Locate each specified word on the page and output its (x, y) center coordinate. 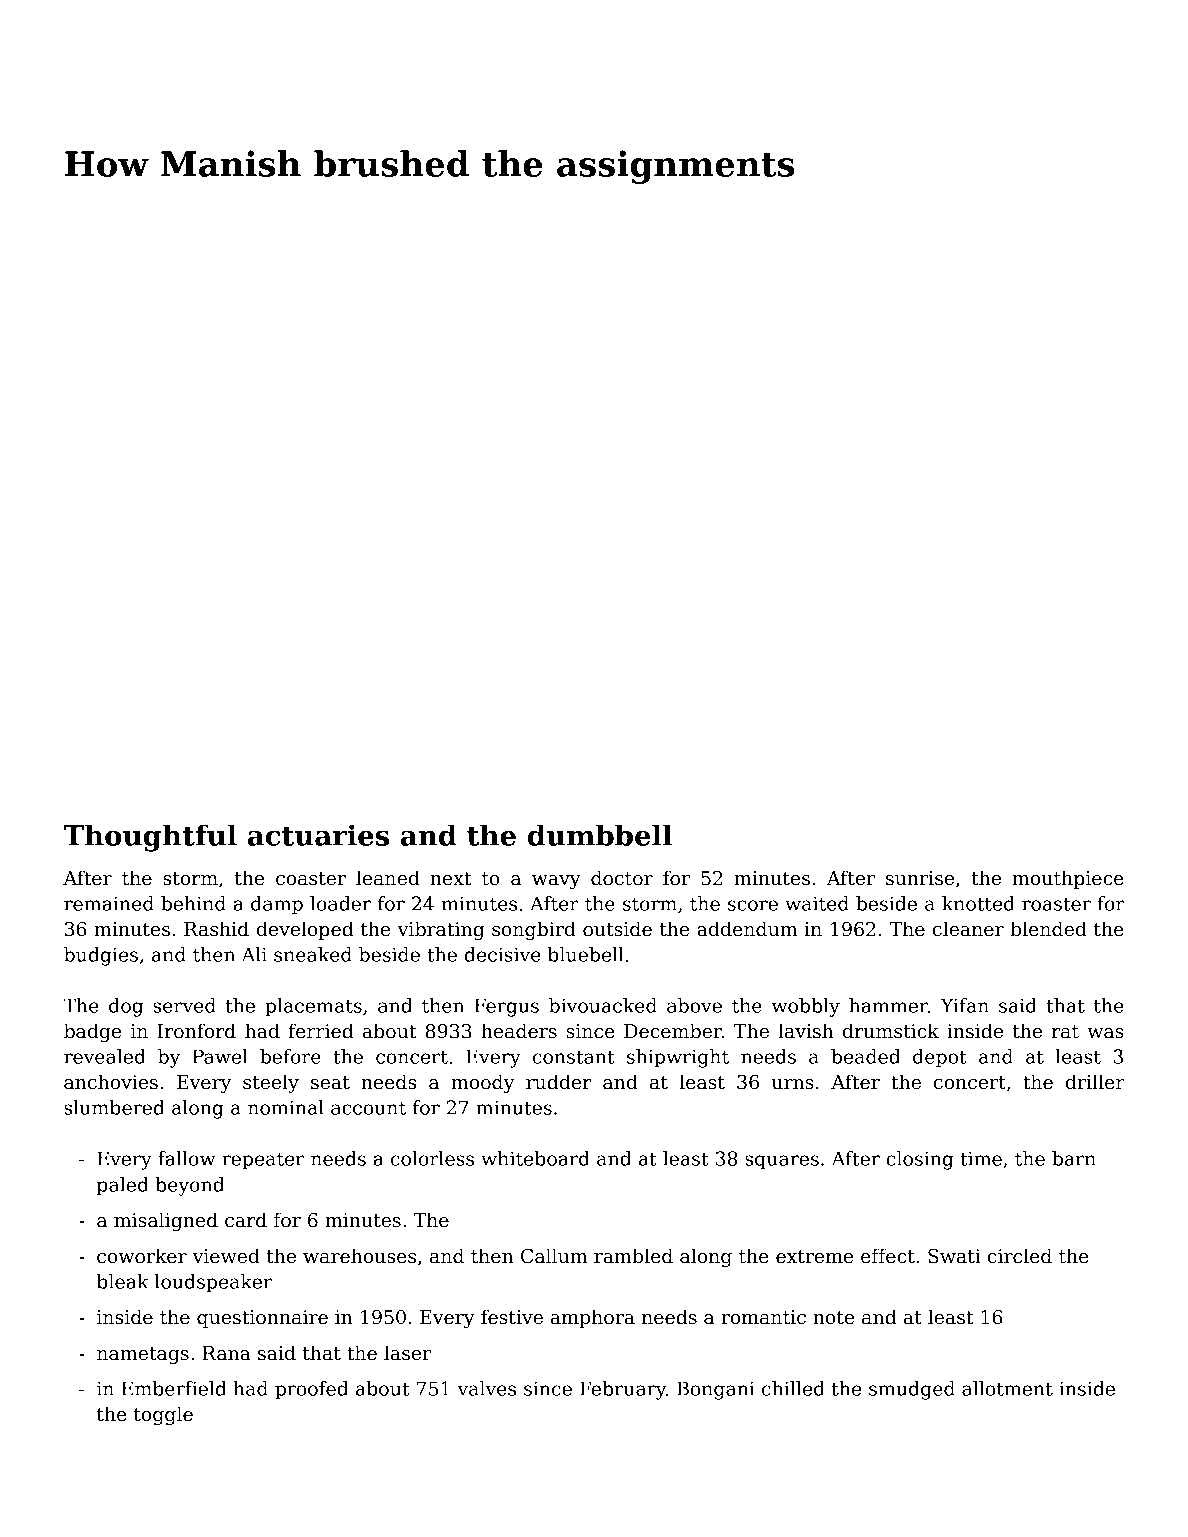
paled (123, 1186)
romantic (763, 1317)
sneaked (313, 954)
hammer (888, 1005)
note (833, 1318)
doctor (622, 878)
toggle (163, 1415)
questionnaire (262, 1319)
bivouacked (603, 1005)
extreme (814, 1257)
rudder (558, 1082)
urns (793, 1084)
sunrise (920, 878)
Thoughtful (150, 838)
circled (1020, 1256)
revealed (105, 1056)
